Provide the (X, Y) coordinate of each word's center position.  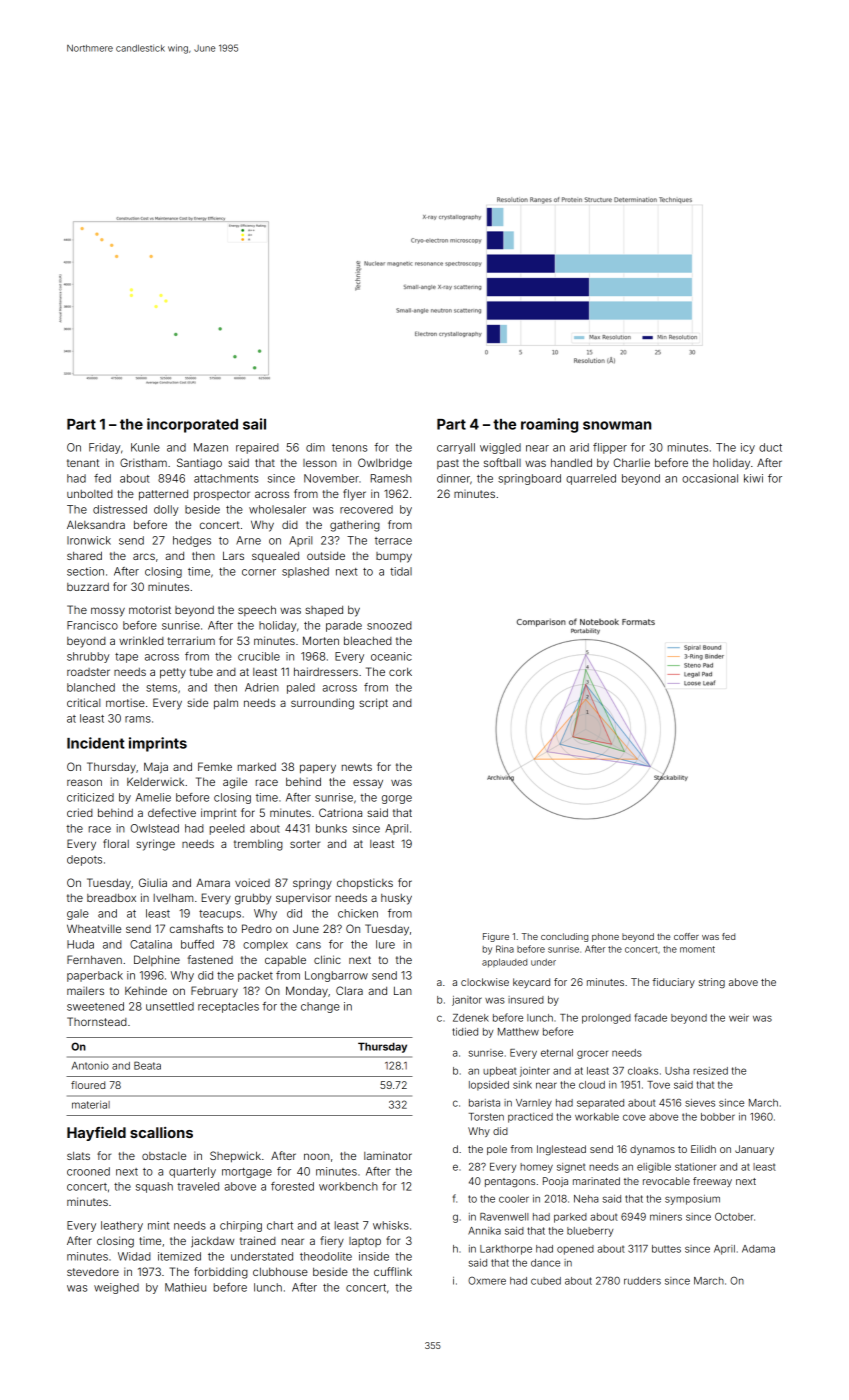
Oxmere (487, 1281)
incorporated (192, 425)
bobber (718, 1117)
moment (697, 949)
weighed (116, 1288)
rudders (642, 1281)
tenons (349, 448)
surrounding (322, 704)
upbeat (500, 1072)
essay (368, 784)
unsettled (170, 1006)
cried (80, 812)
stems (161, 688)
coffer (686, 936)
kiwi (753, 478)
